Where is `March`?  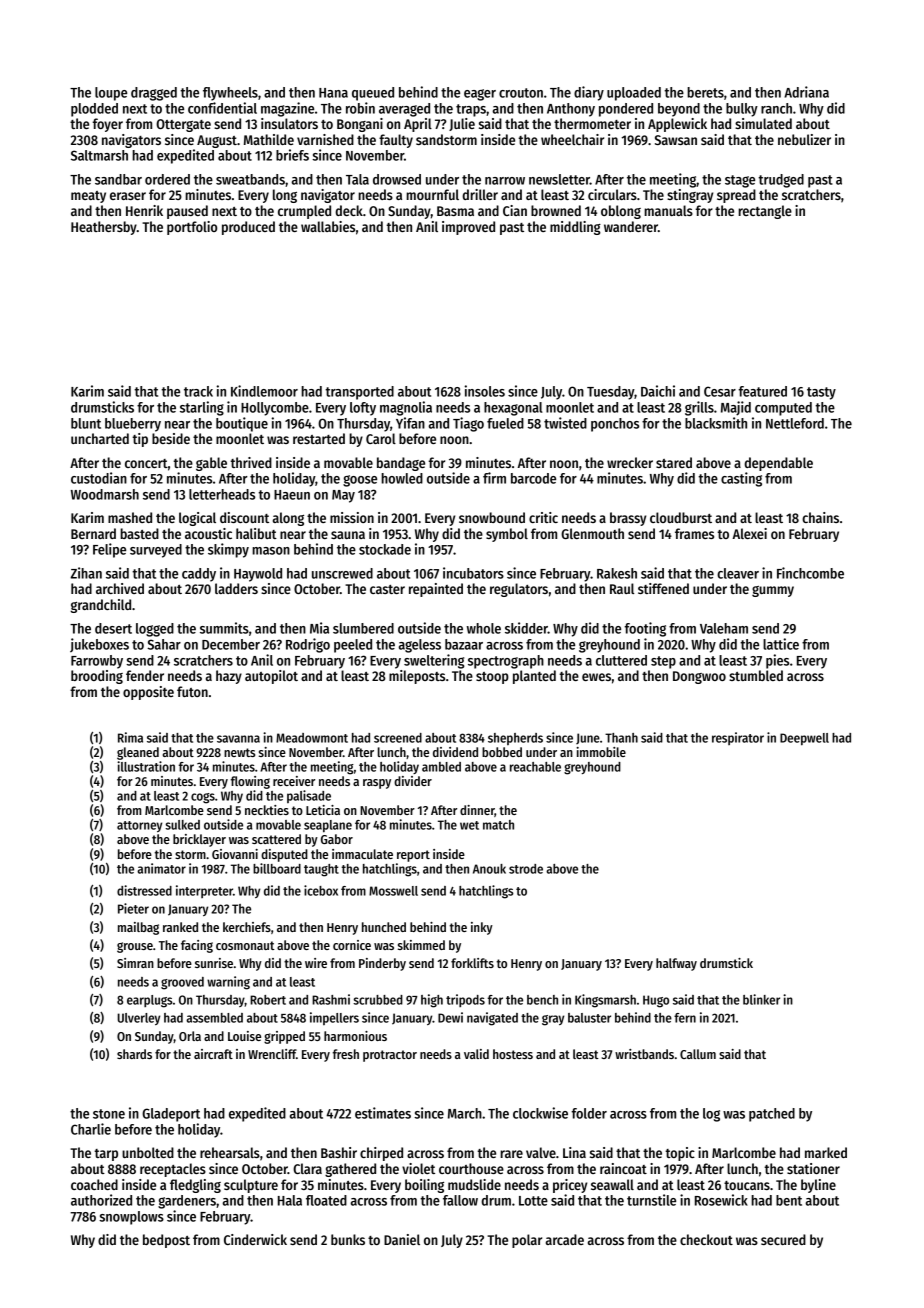
March is located at coordinates (465, 1113).
